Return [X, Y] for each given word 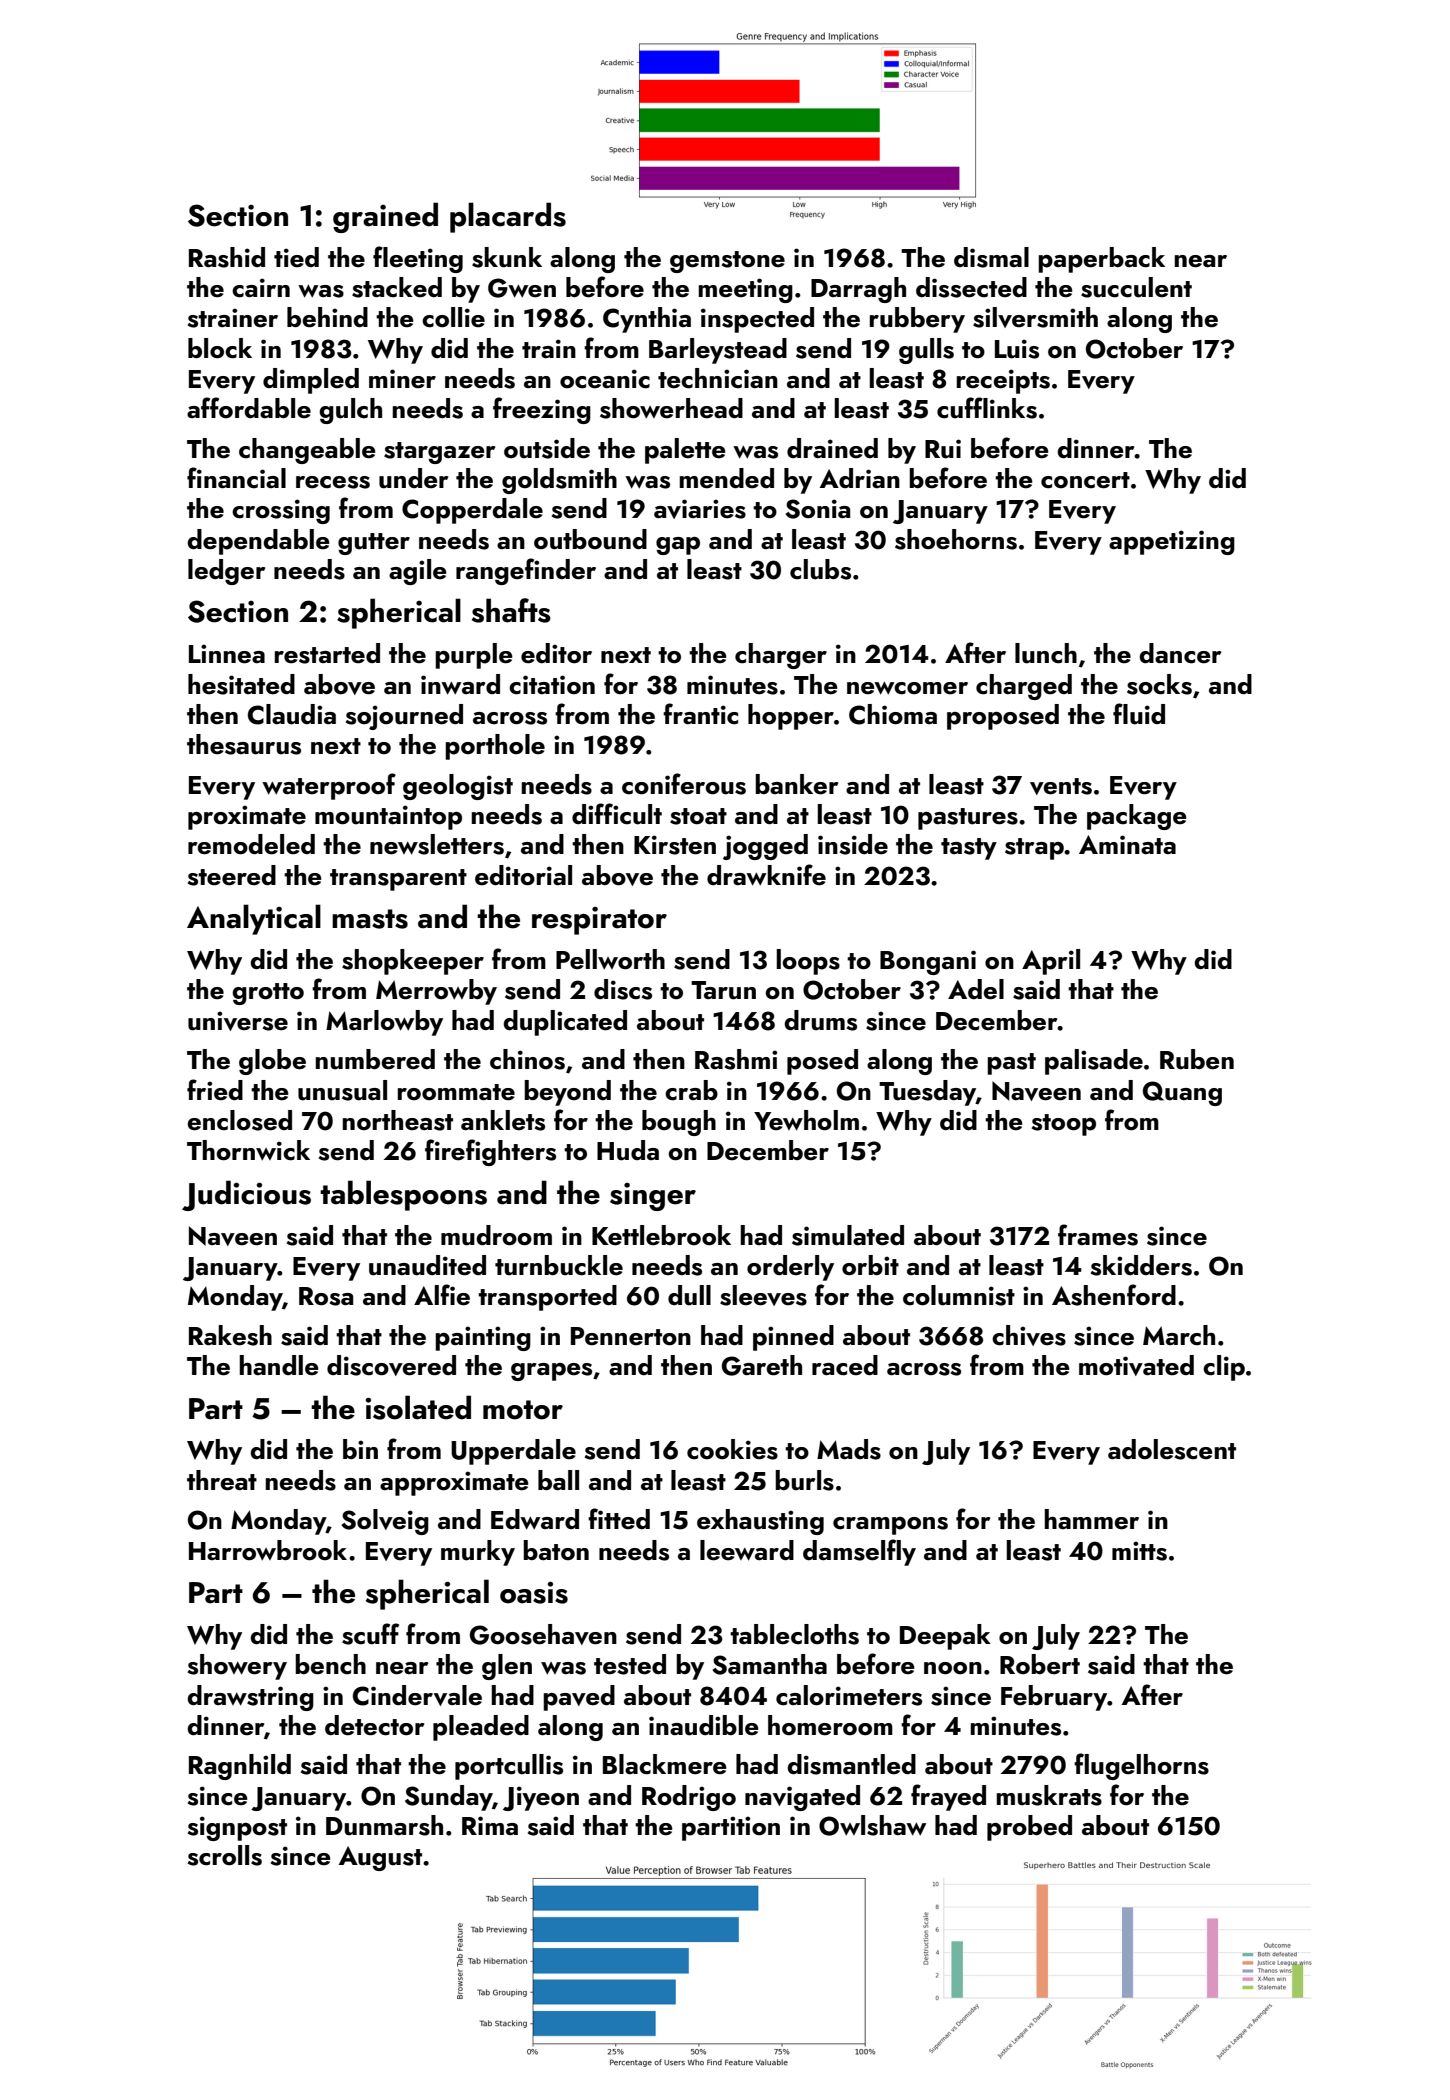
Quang [1182, 1093]
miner [402, 379]
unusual [342, 1090]
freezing [542, 410]
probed [1029, 1828]
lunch [1046, 653]
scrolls [225, 1855]
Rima [490, 1825]
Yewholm [806, 1120]
